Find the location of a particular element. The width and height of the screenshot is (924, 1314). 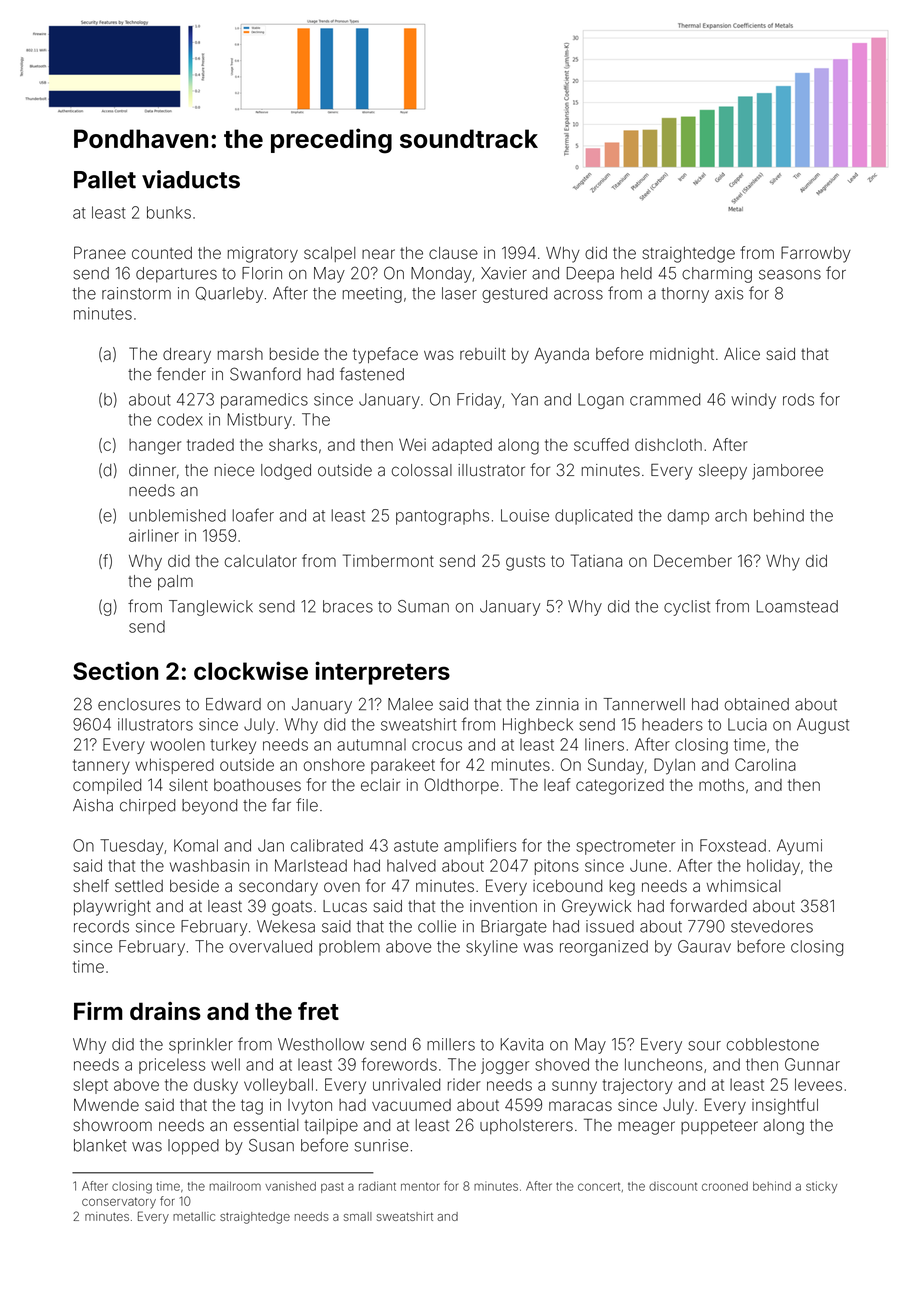

viaducts is located at coordinates (191, 179).
